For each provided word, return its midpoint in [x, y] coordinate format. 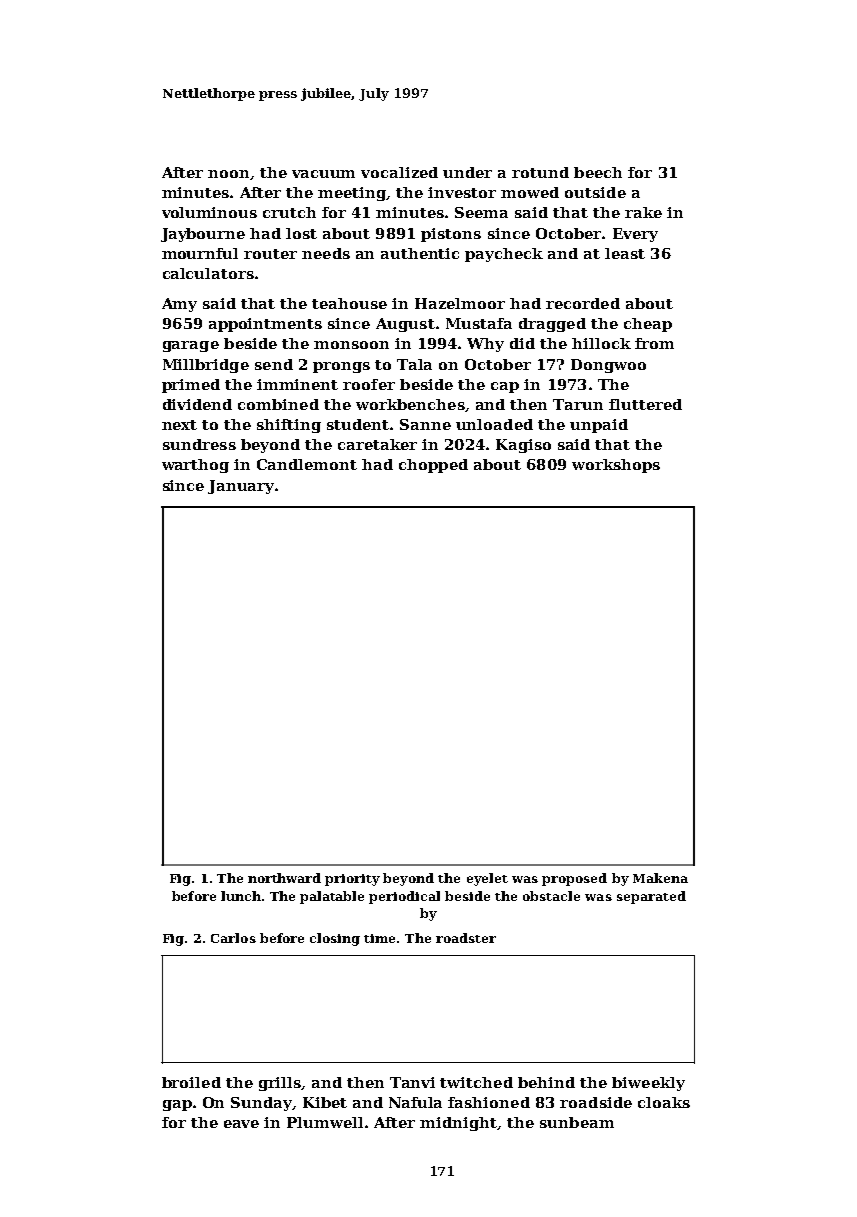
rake [643, 212]
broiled [191, 1082]
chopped [433, 466]
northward [284, 878]
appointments [265, 325]
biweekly [648, 1084]
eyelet [487, 879]
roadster [466, 938]
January [241, 487]
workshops [616, 466]
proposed [574, 879]
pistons [451, 235]
